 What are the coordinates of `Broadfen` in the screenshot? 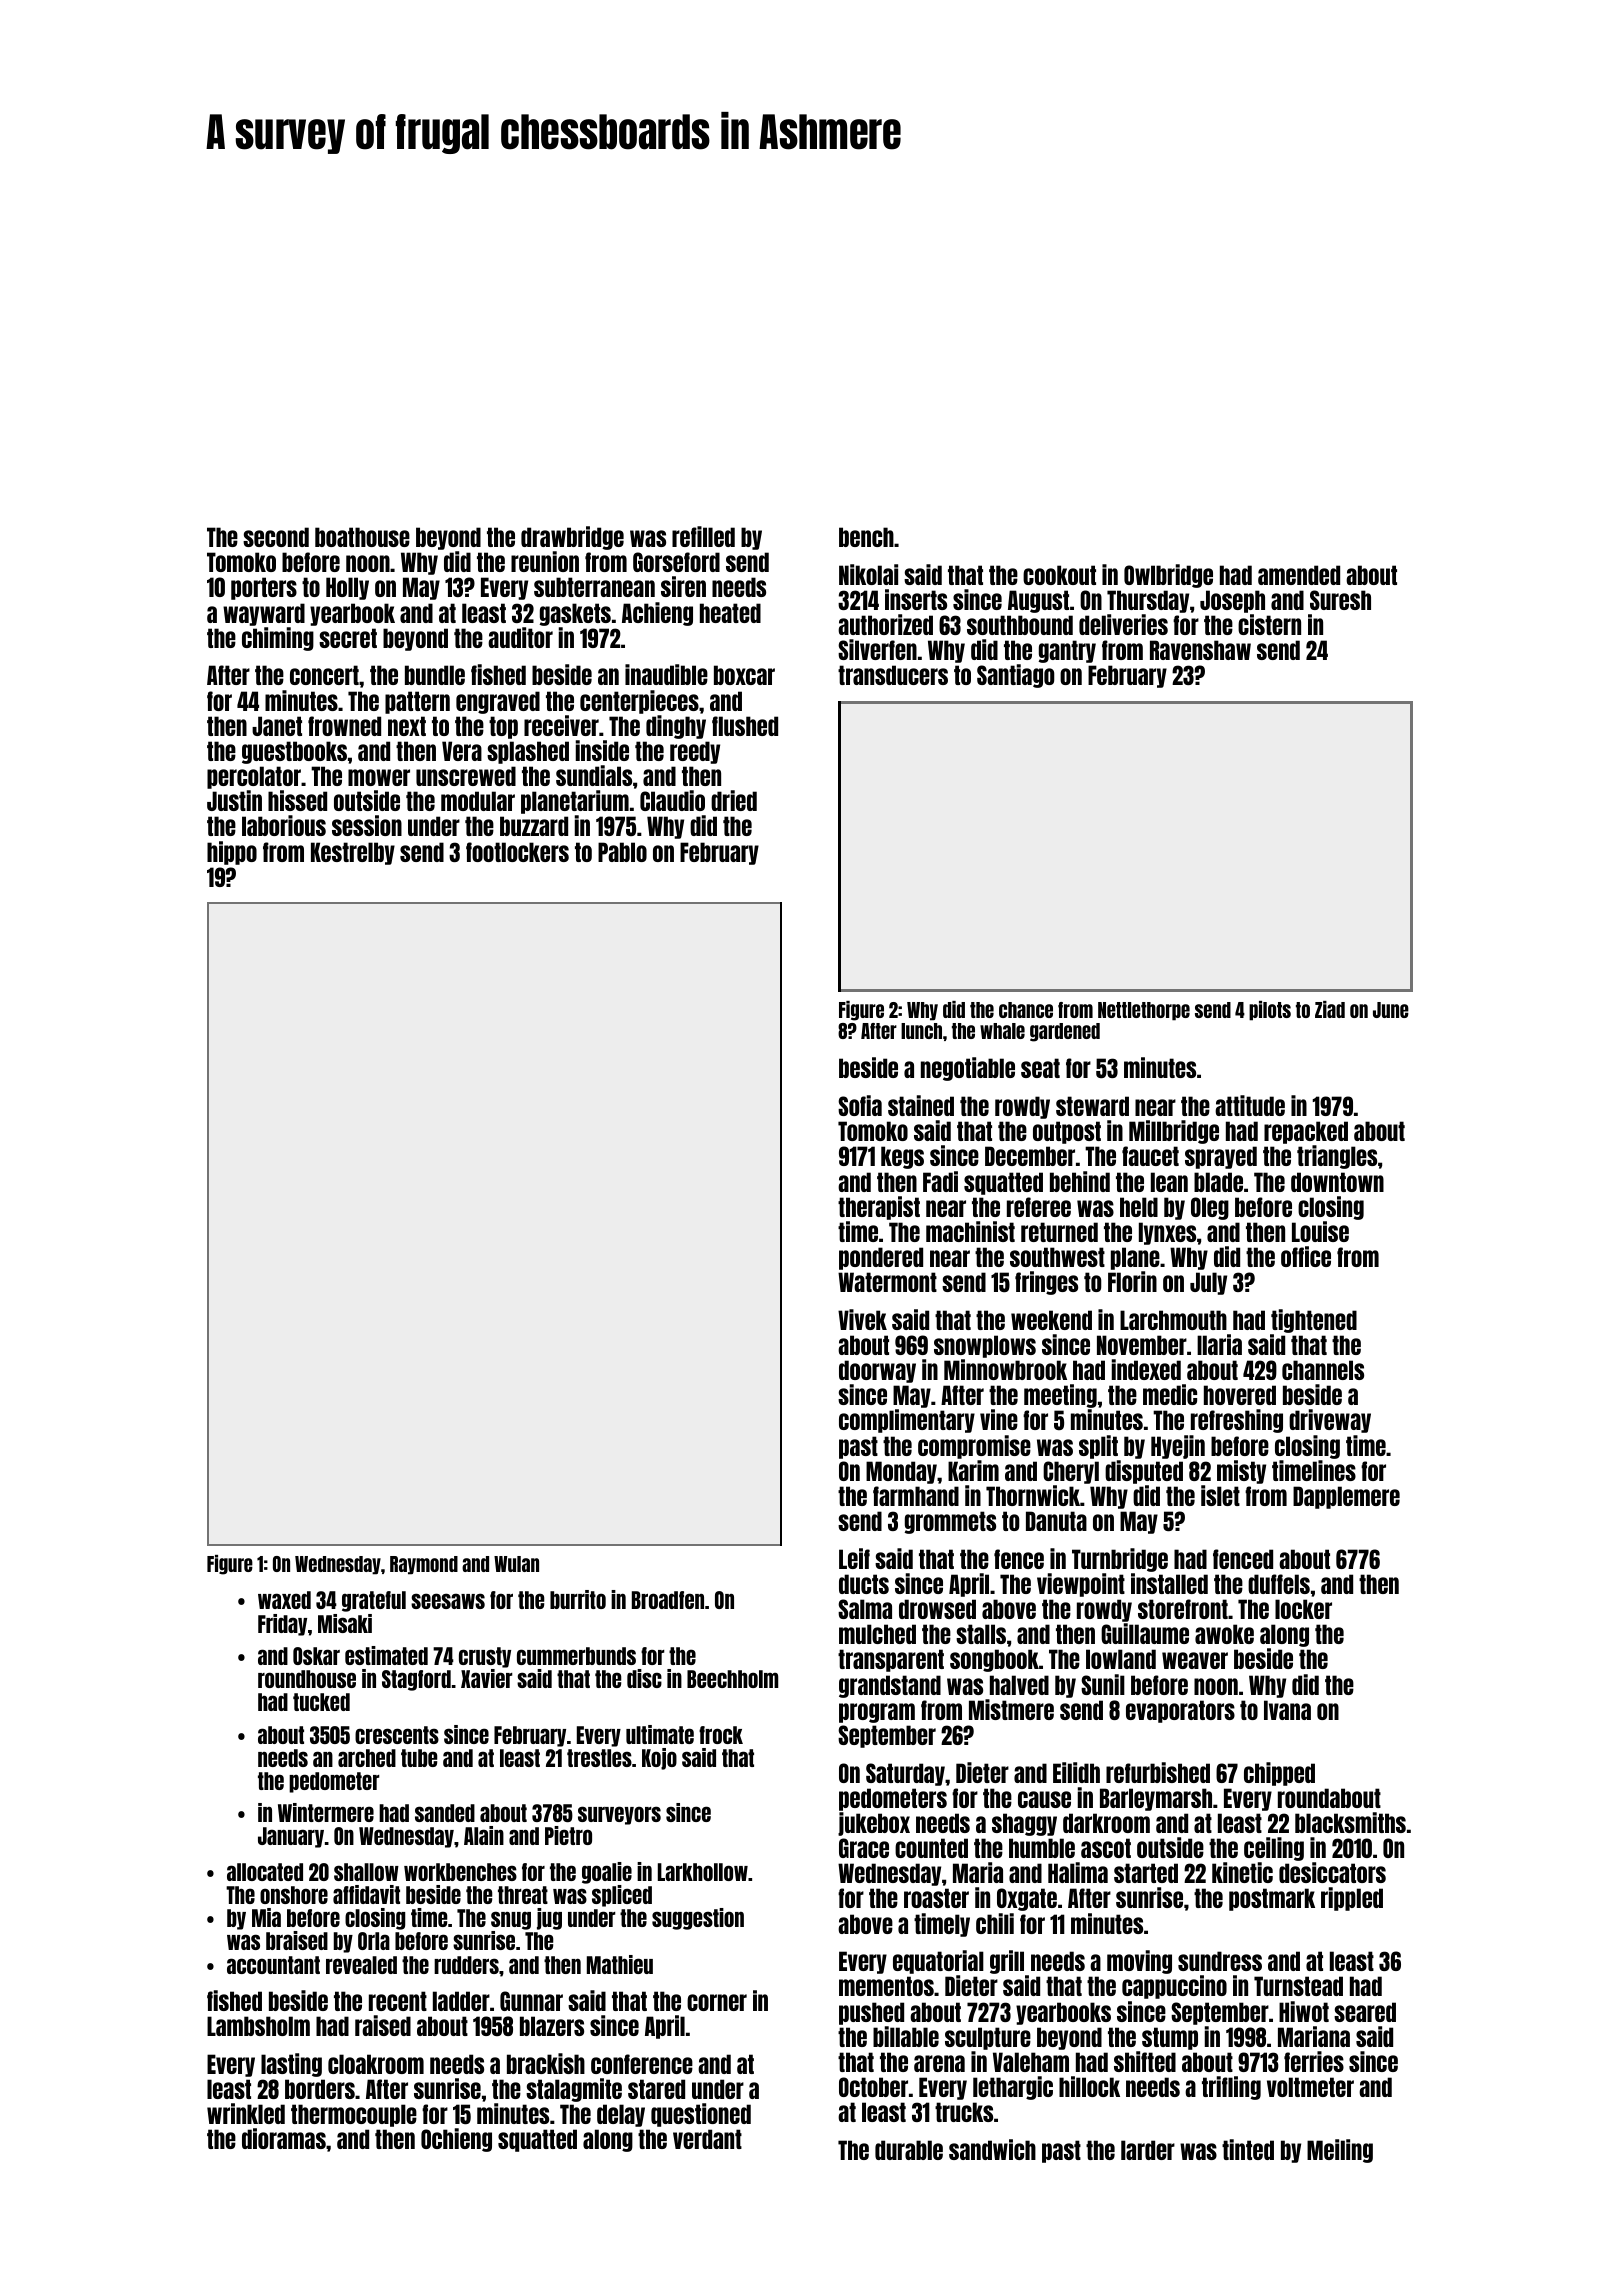 It's located at (668, 1600).
